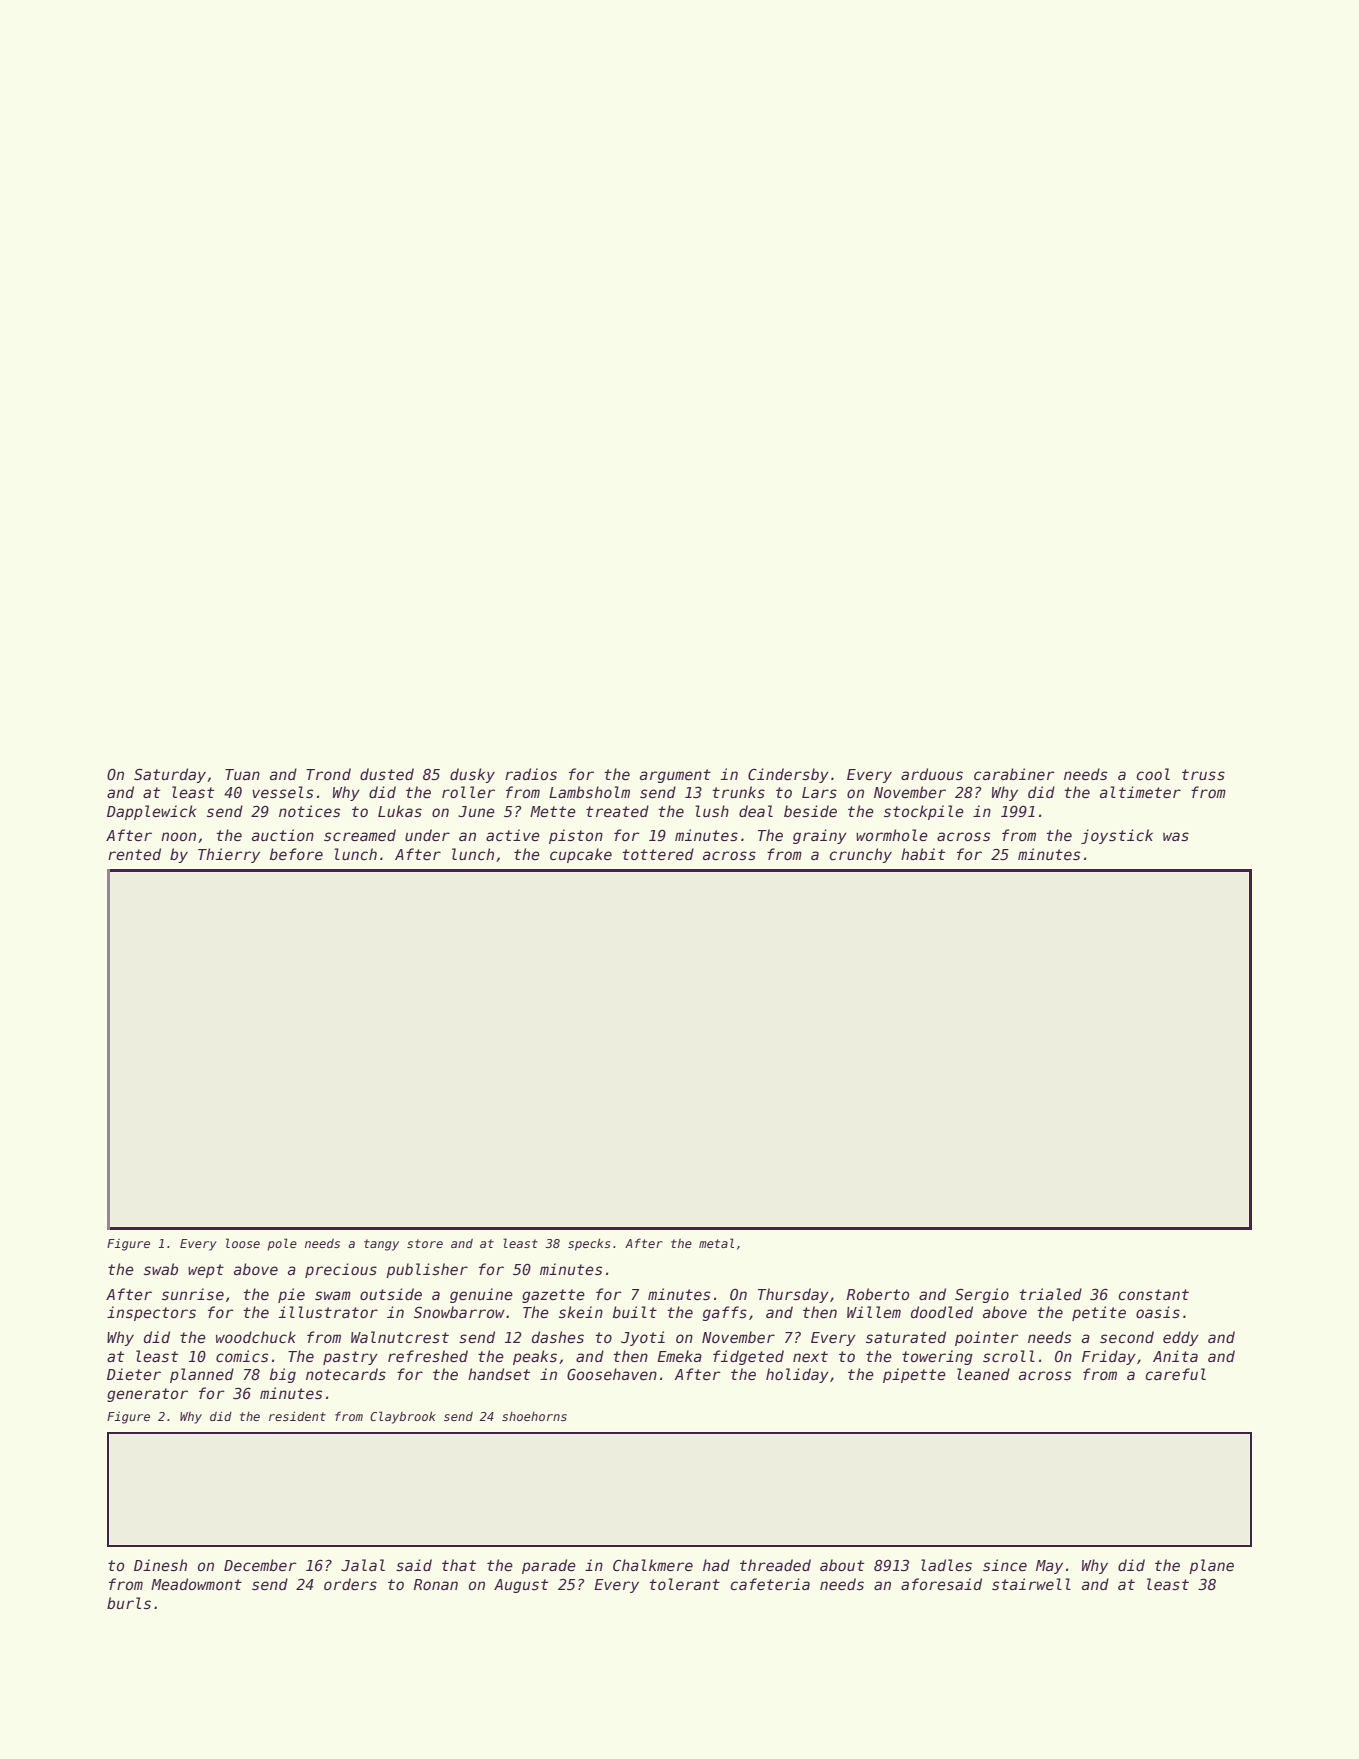  I want to click on Cindersby, so click(788, 775).
